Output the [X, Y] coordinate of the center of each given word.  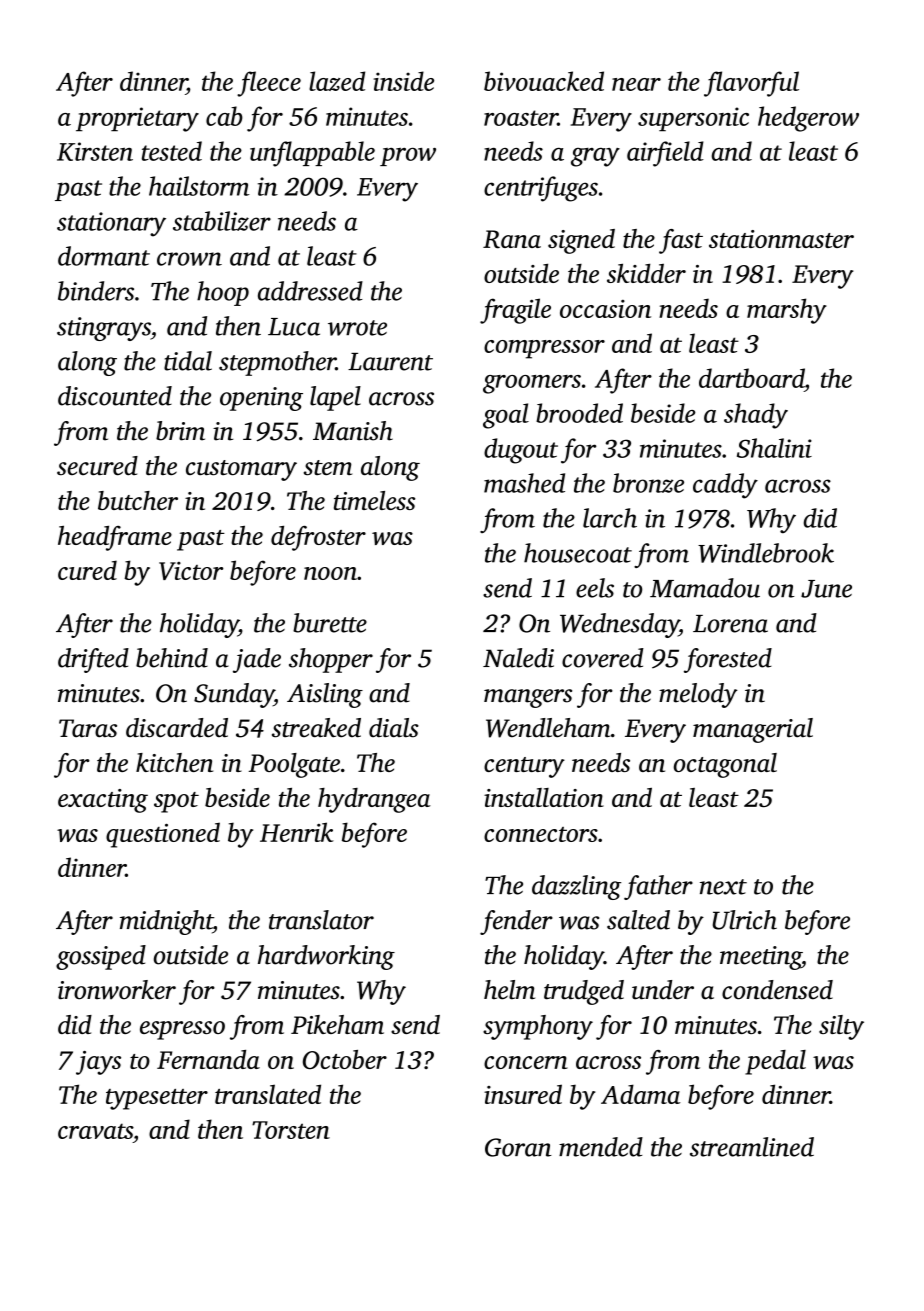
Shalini [774, 448]
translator [321, 920]
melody [698, 695]
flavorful [751, 84]
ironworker [117, 990]
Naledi [518, 658]
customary [241, 470]
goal [506, 416]
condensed [777, 990]
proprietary [137, 119]
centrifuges [541, 189]
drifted [93, 660]
